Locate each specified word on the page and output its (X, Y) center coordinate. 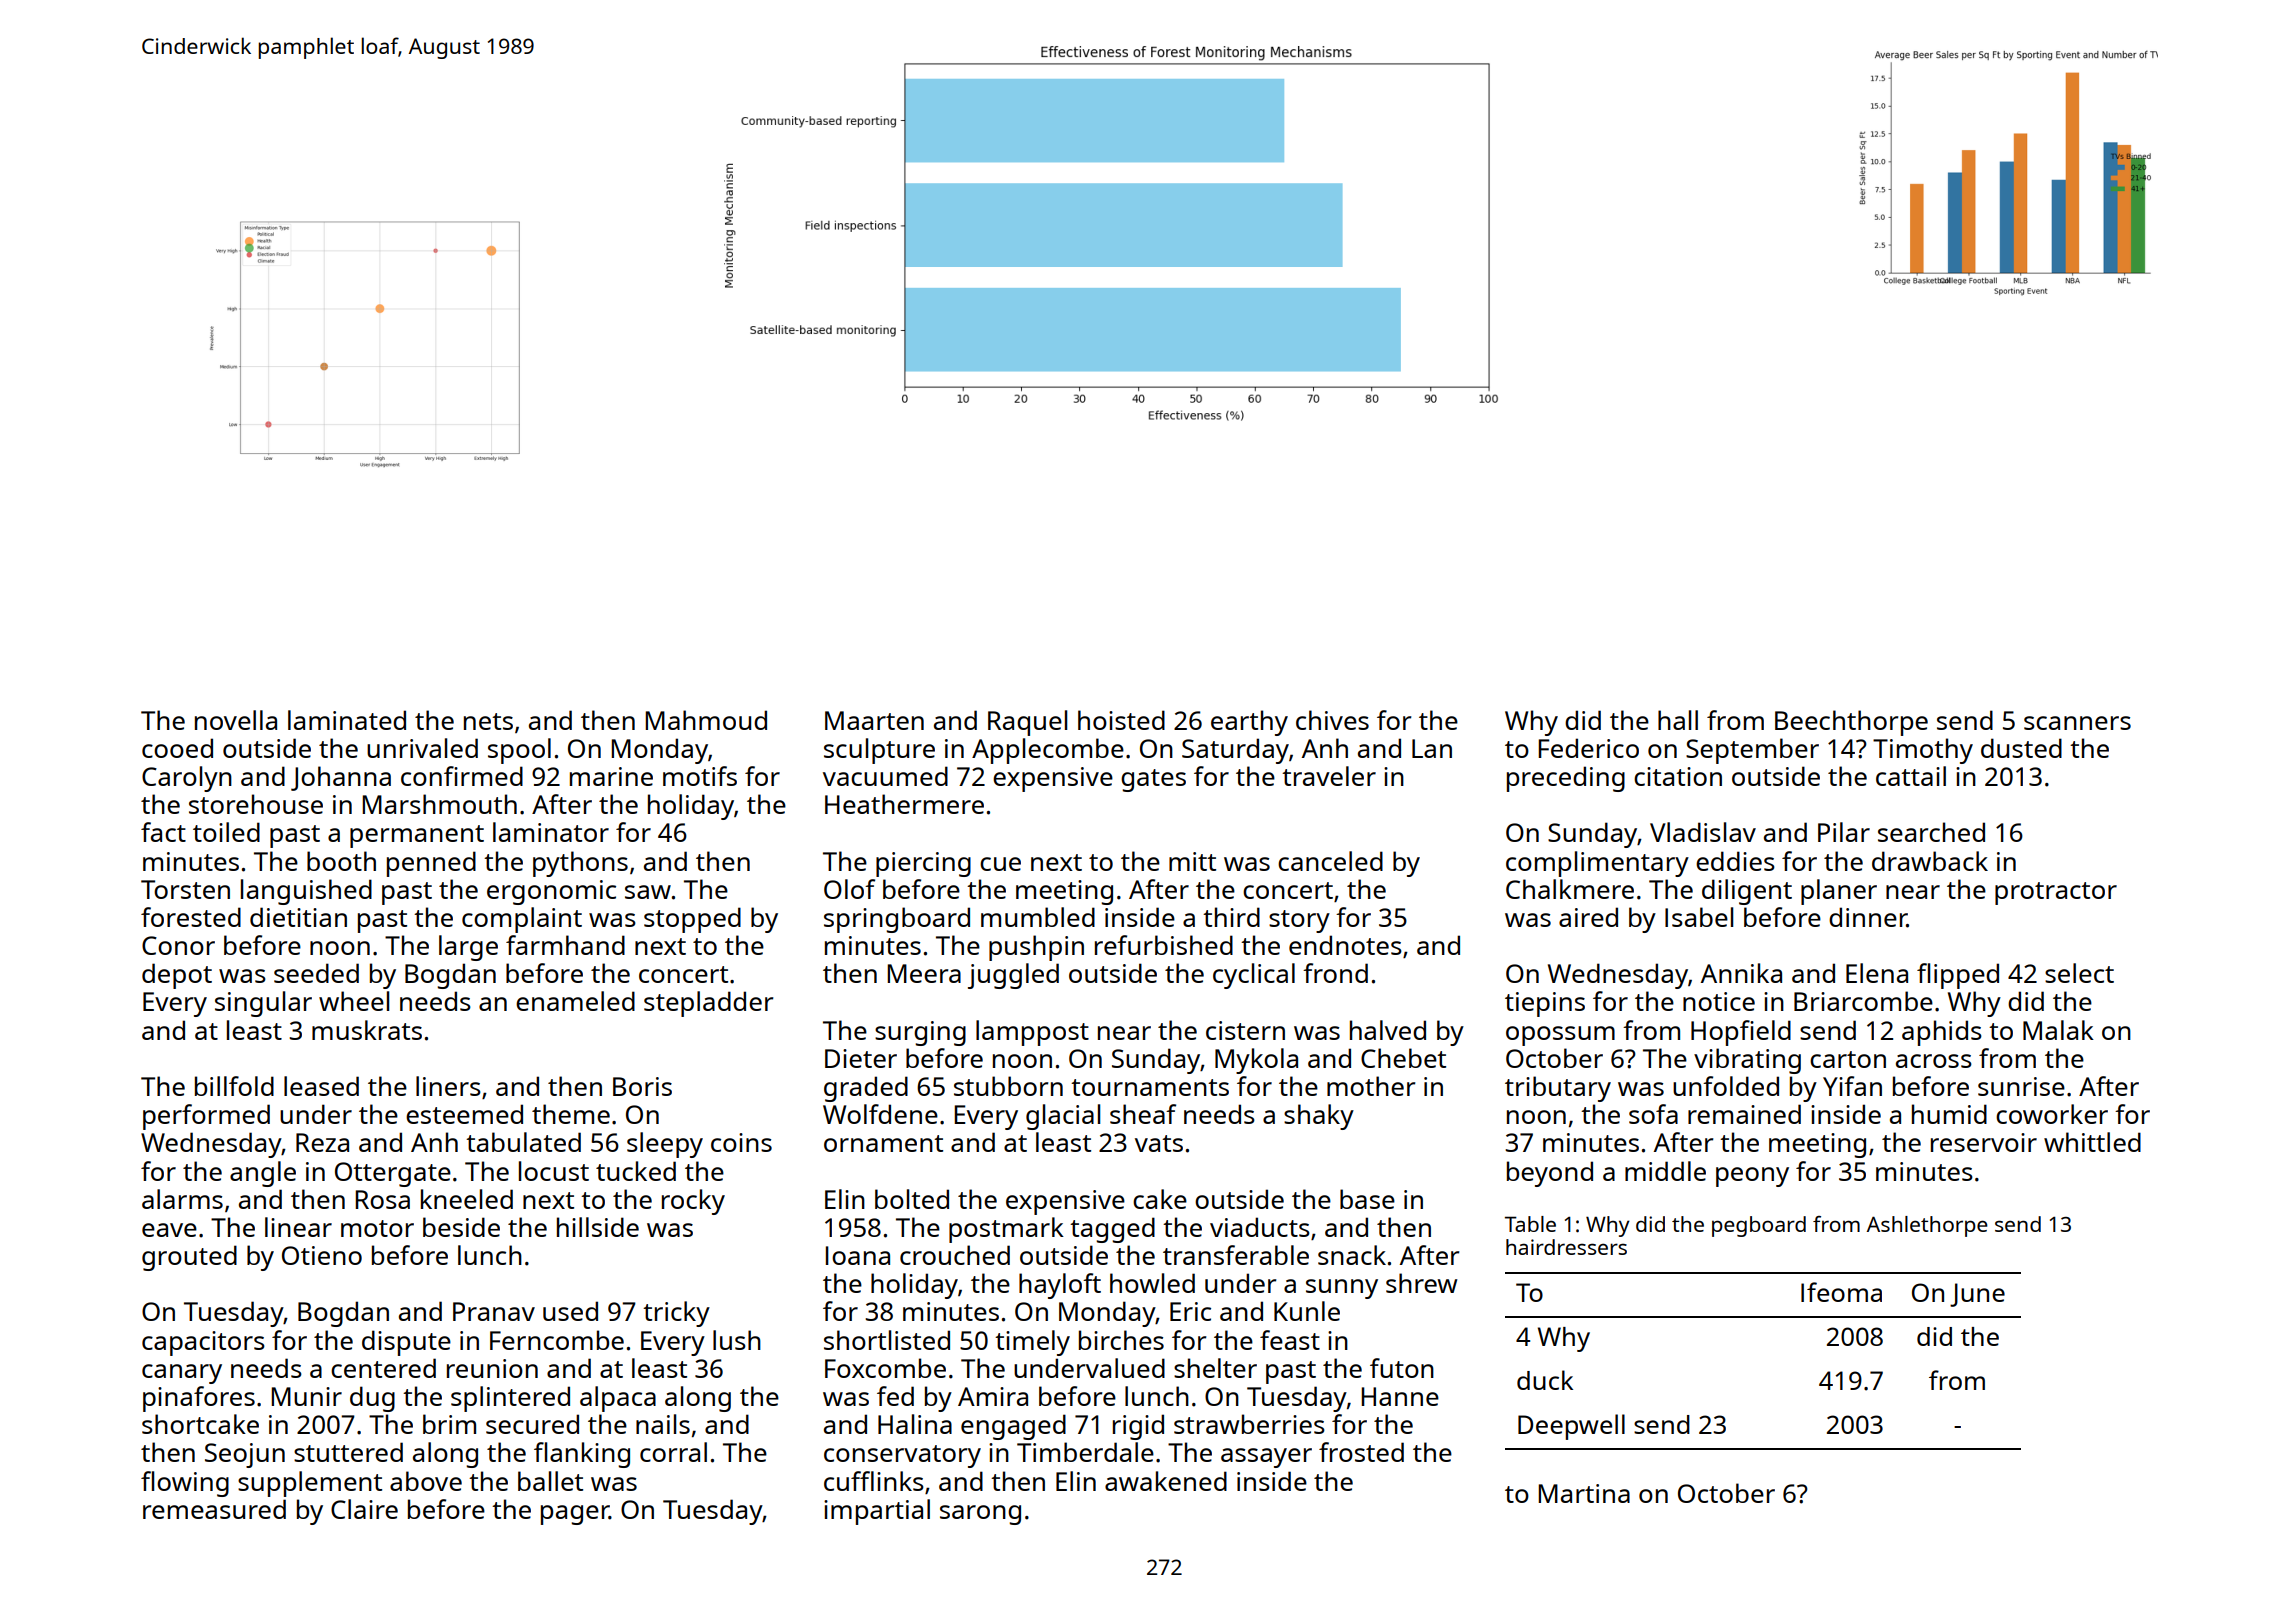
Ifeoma (1841, 1292)
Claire (364, 1509)
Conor (178, 945)
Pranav (494, 1311)
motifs (700, 776)
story (1299, 921)
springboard (897, 920)
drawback (1930, 861)
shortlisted (887, 1340)
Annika (1741, 973)
